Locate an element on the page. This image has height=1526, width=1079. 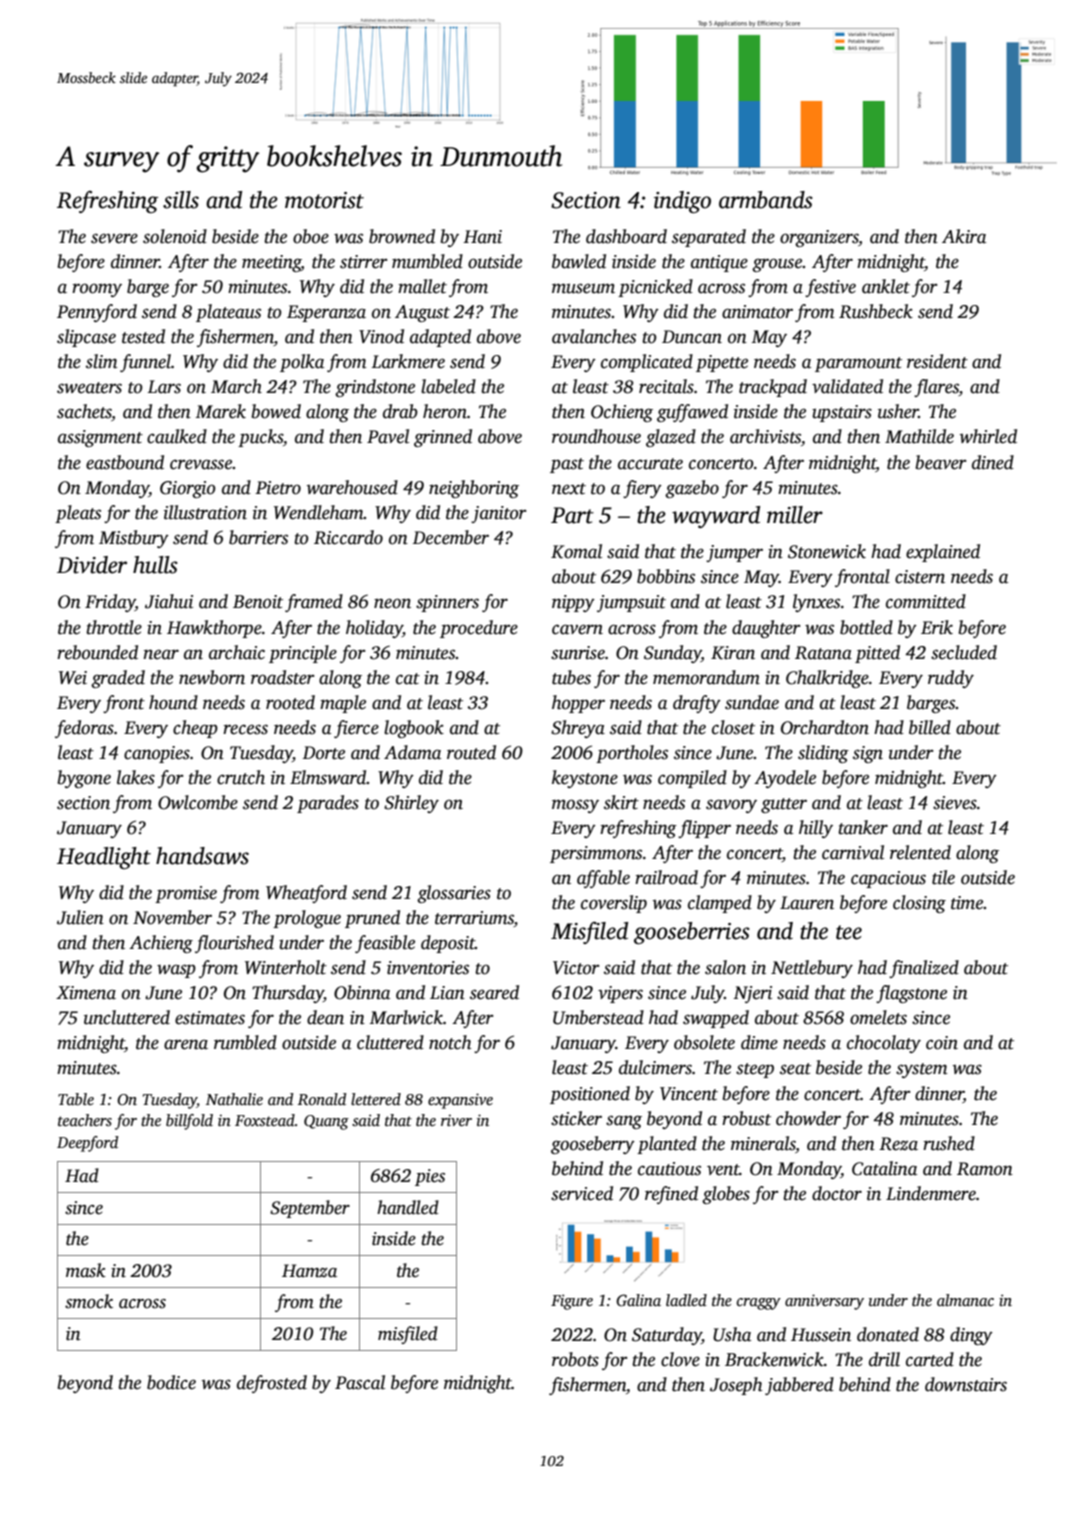
system is located at coordinates (922, 1070).
